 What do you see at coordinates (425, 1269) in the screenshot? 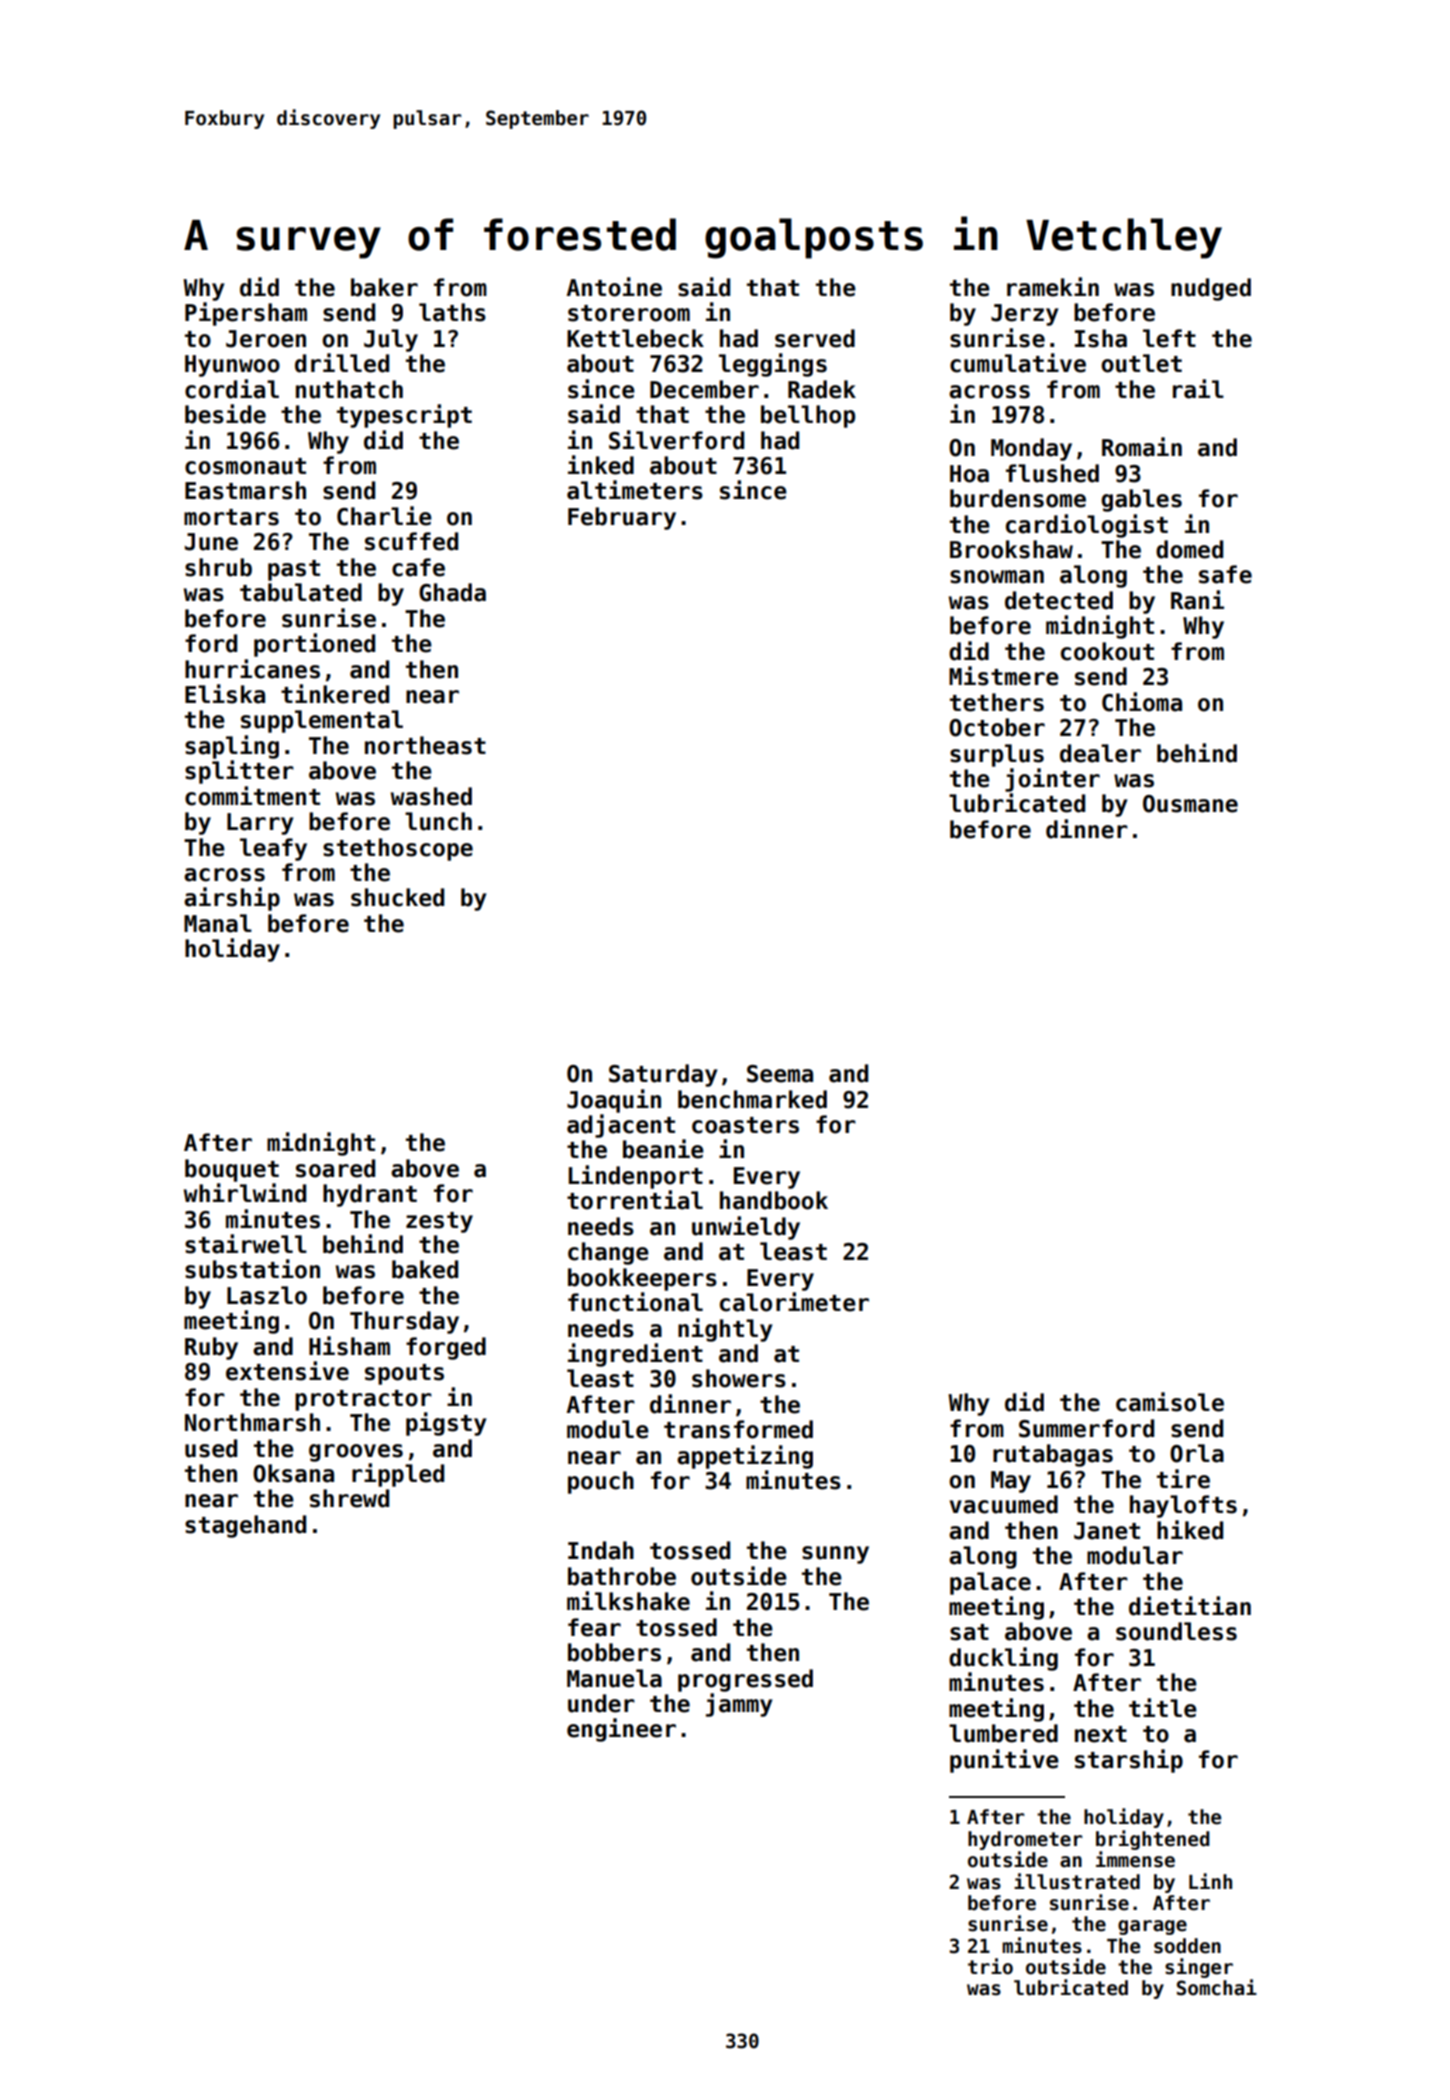
I see `baked` at bounding box center [425, 1269].
